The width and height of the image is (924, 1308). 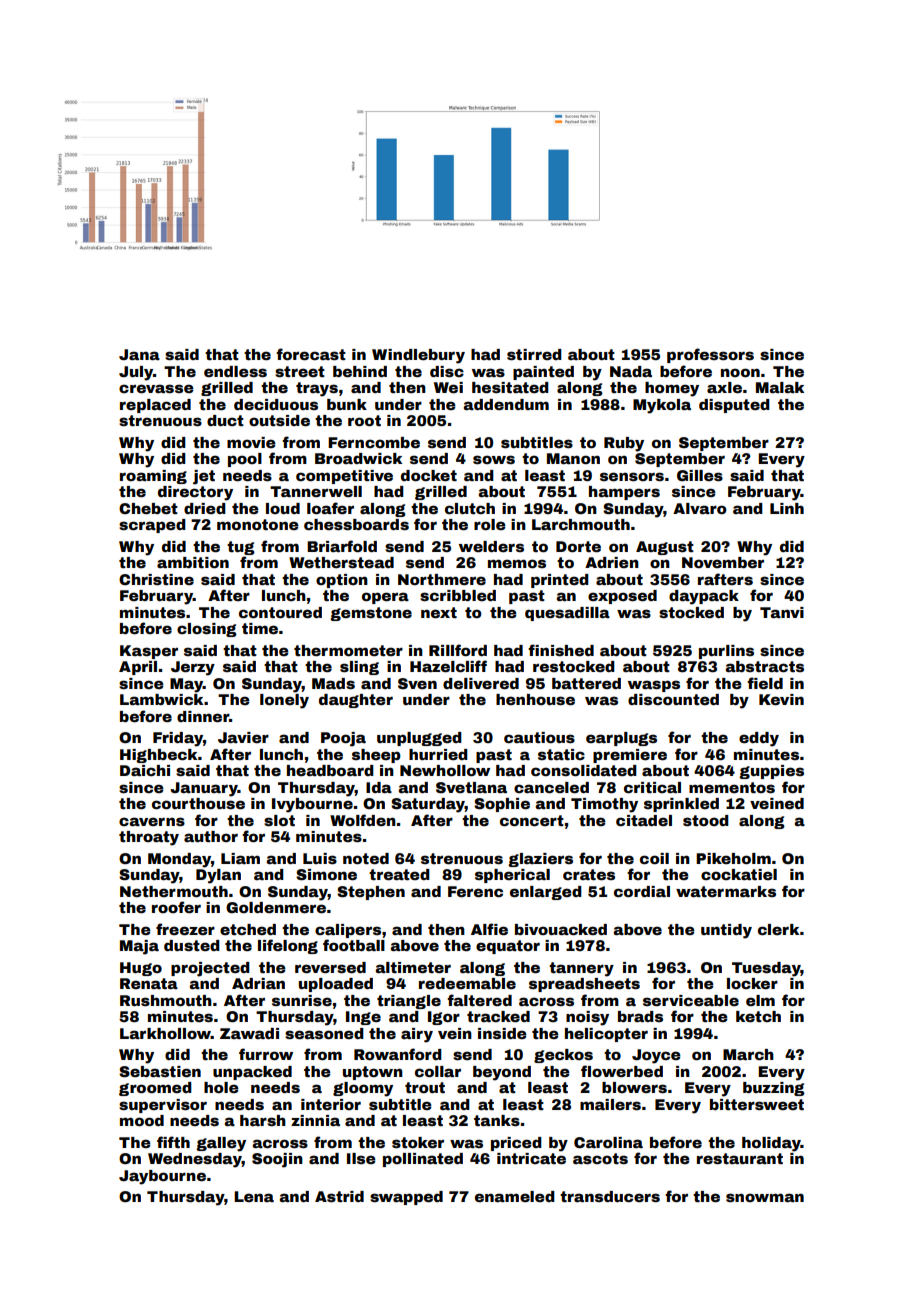 What do you see at coordinates (225, 420) in the image?
I see `duct` at bounding box center [225, 420].
